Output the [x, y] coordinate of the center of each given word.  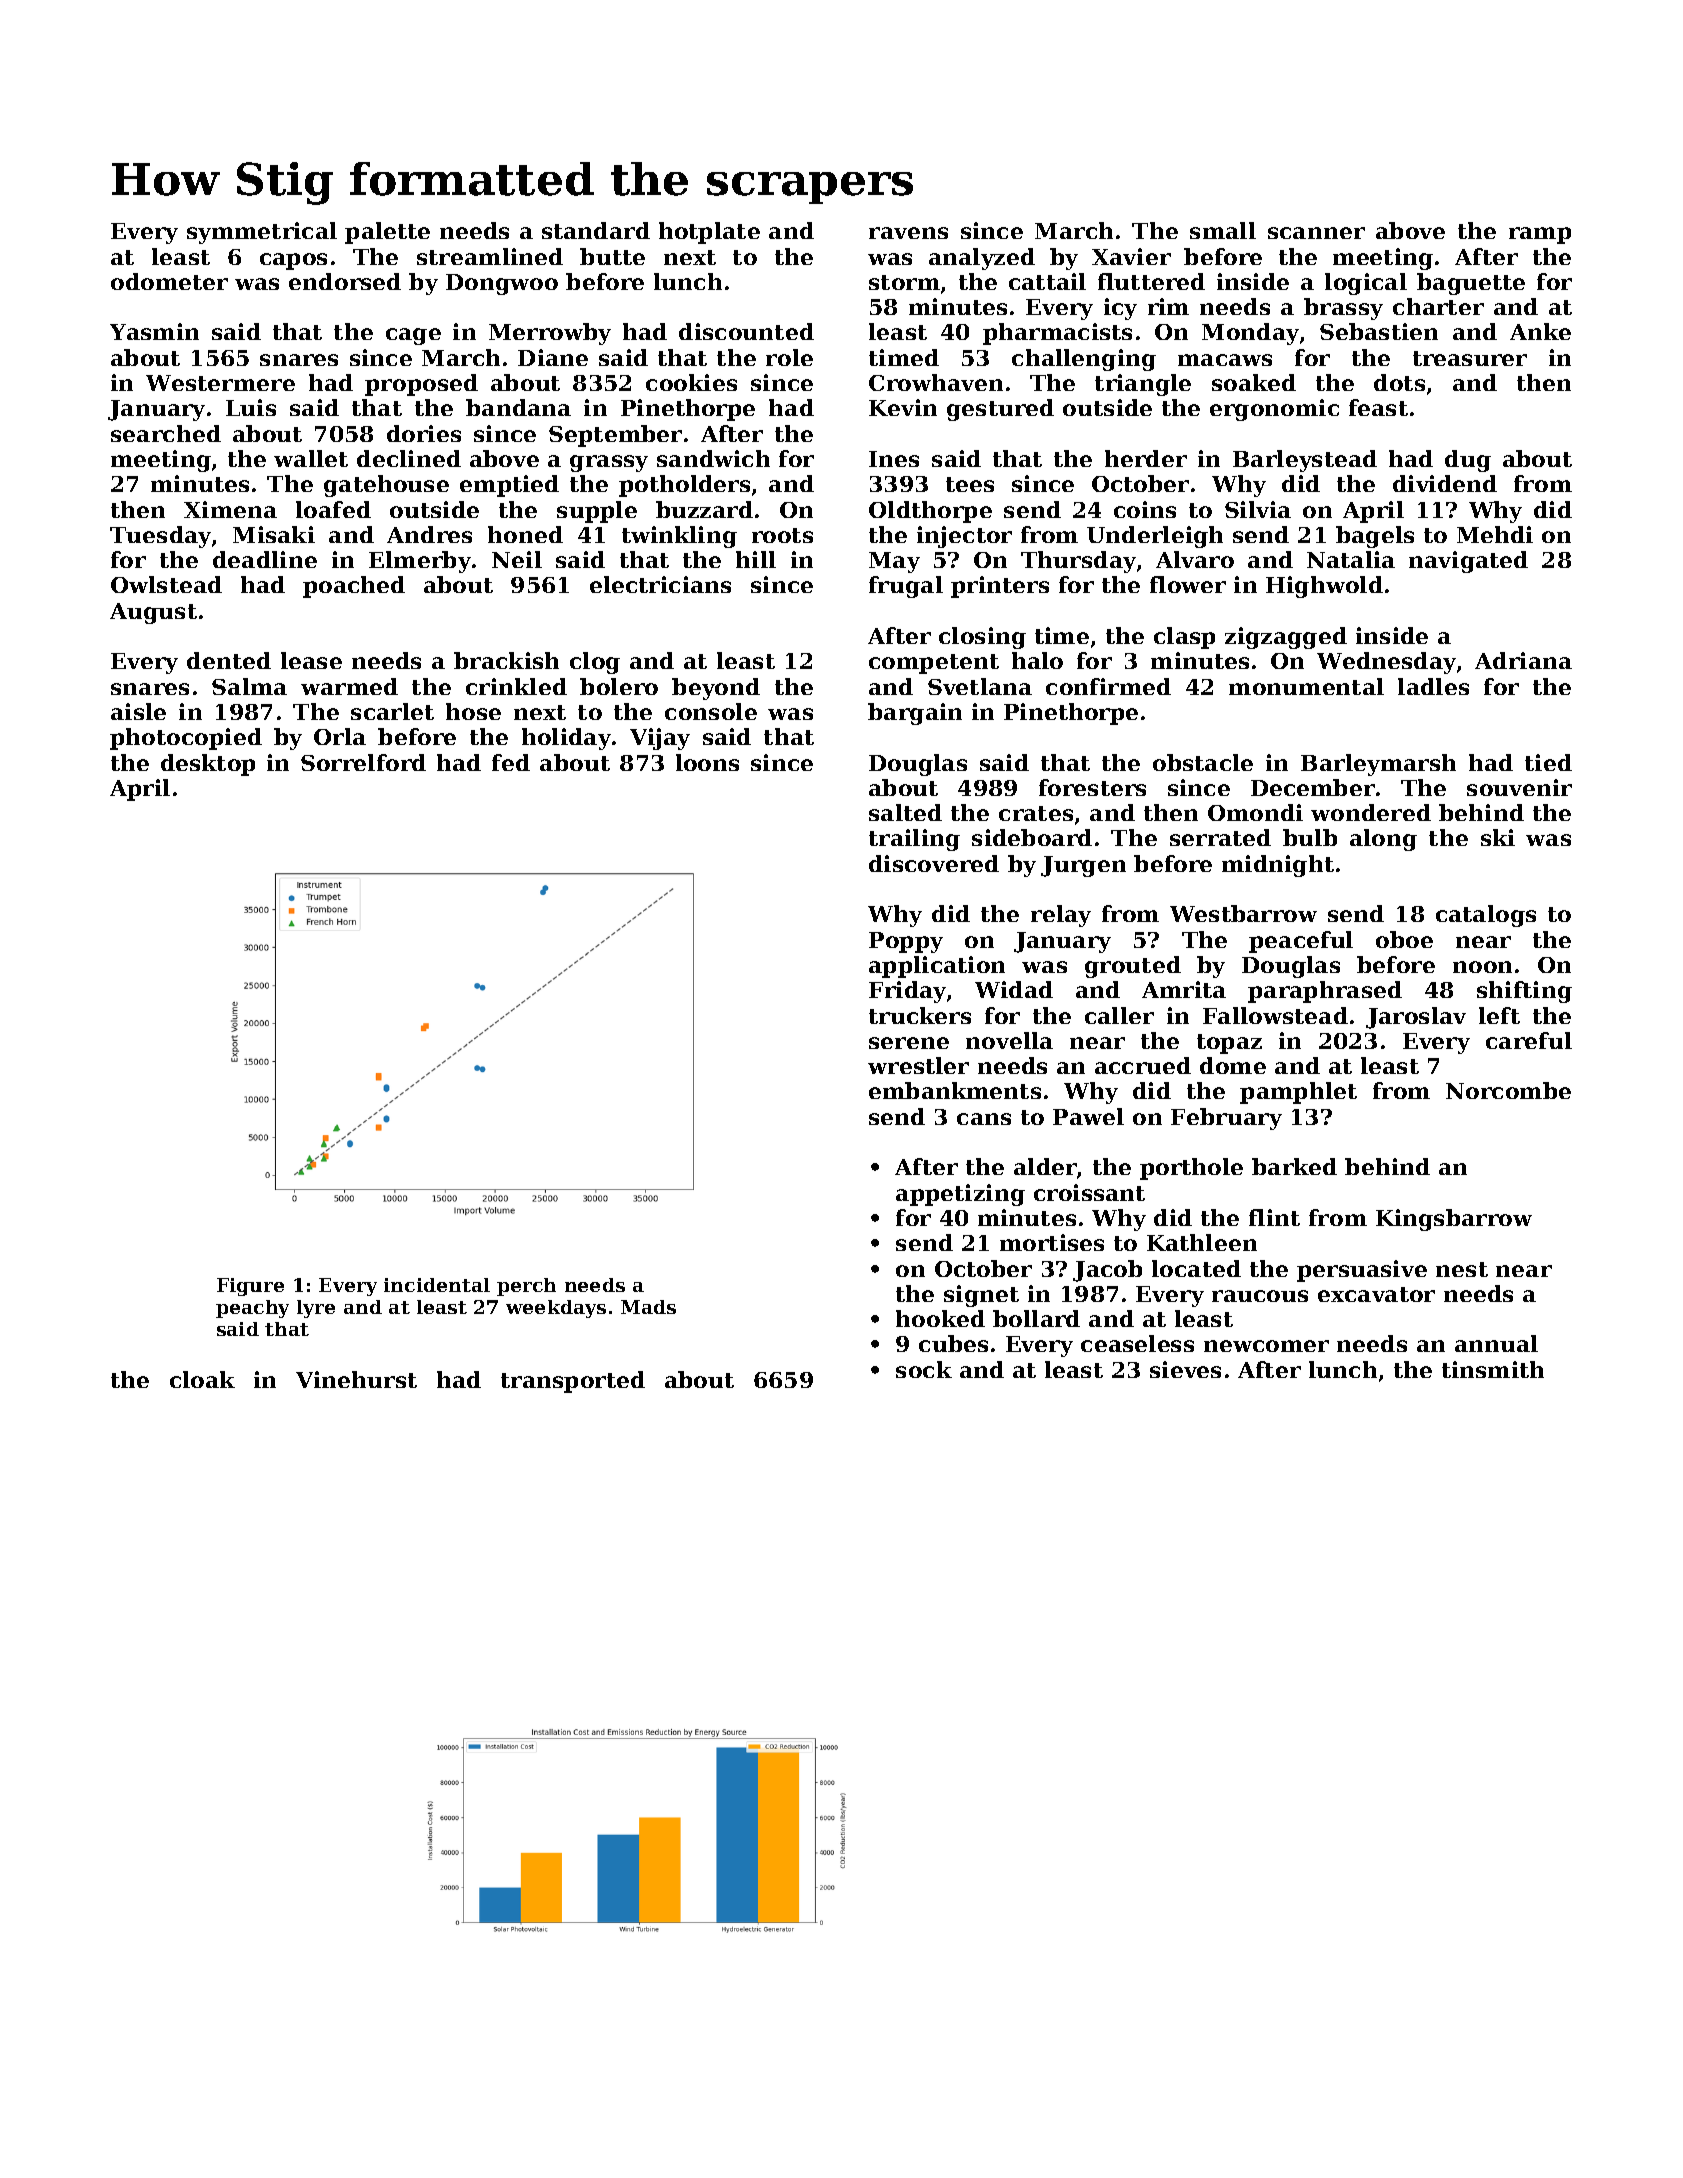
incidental [437, 1285]
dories [424, 433]
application [937, 967]
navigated [1468, 562]
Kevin [903, 407]
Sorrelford [363, 762]
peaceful [1301, 942]
